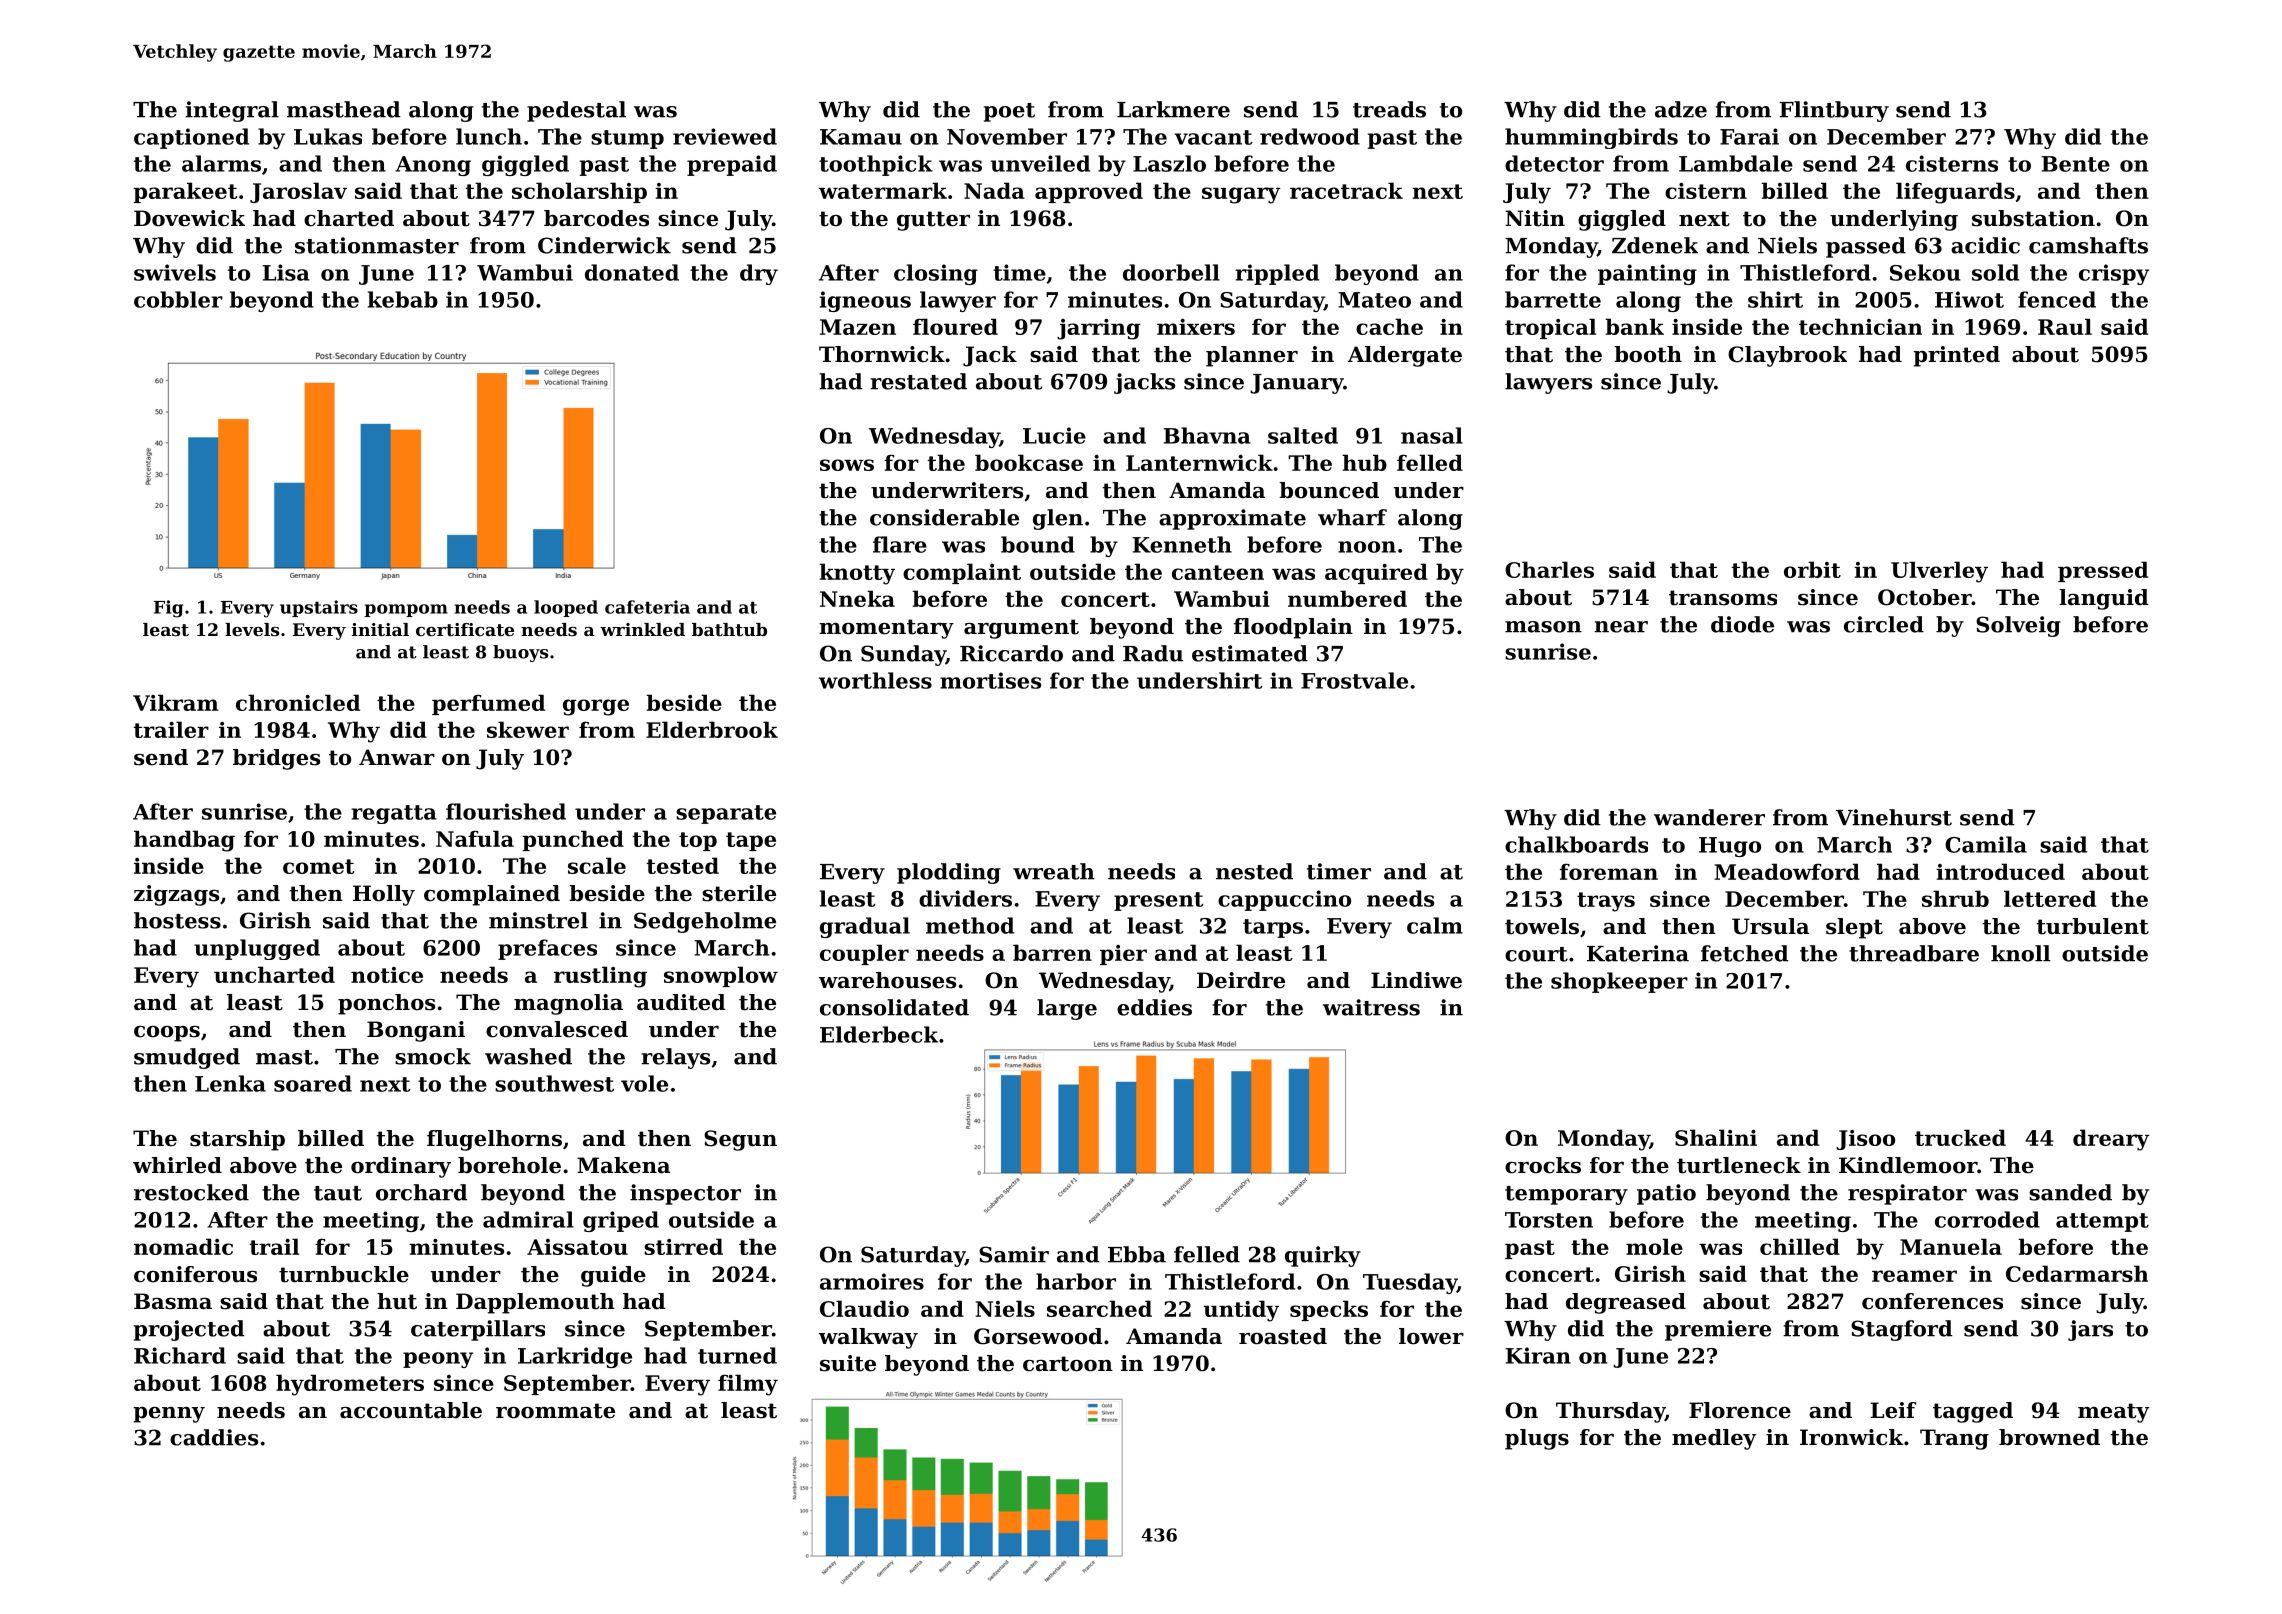 This screenshot has height=1614, width=2282. I want to click on turbulent, so click(2093, 926).
